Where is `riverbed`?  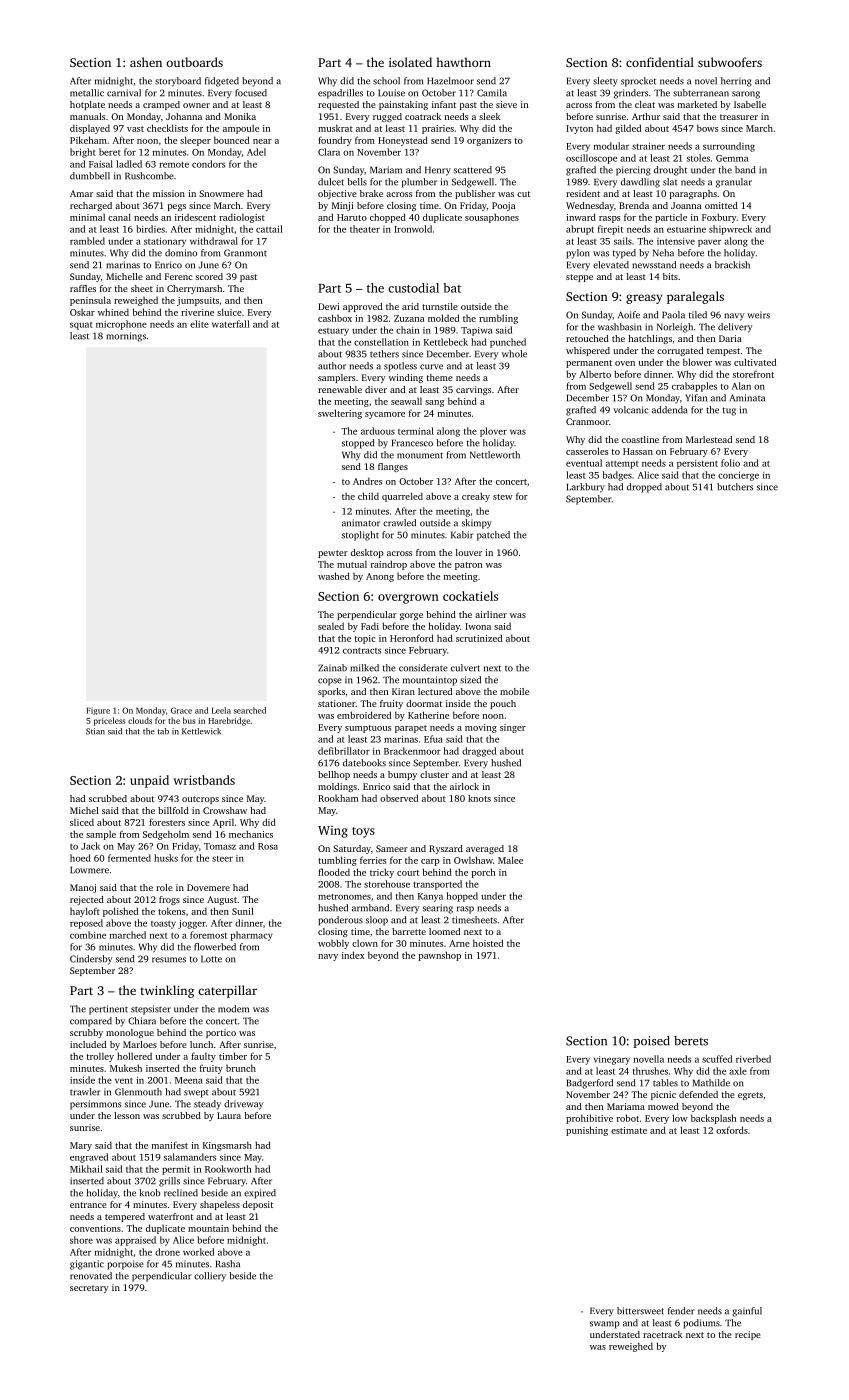 riverbed is located at coordinates (753, 1059).
